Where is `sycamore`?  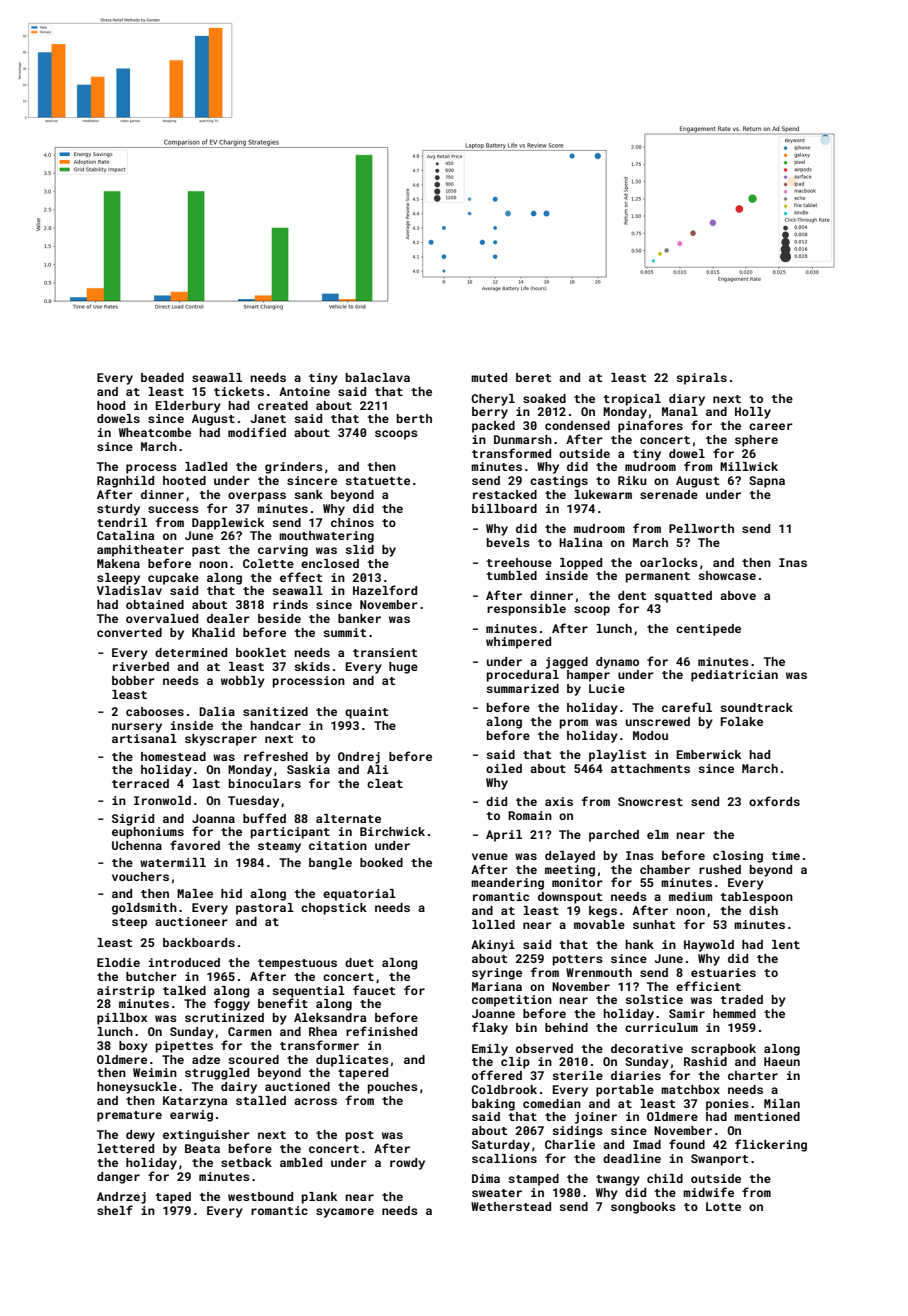
sycamore is located at coordinates (345, 1213).
